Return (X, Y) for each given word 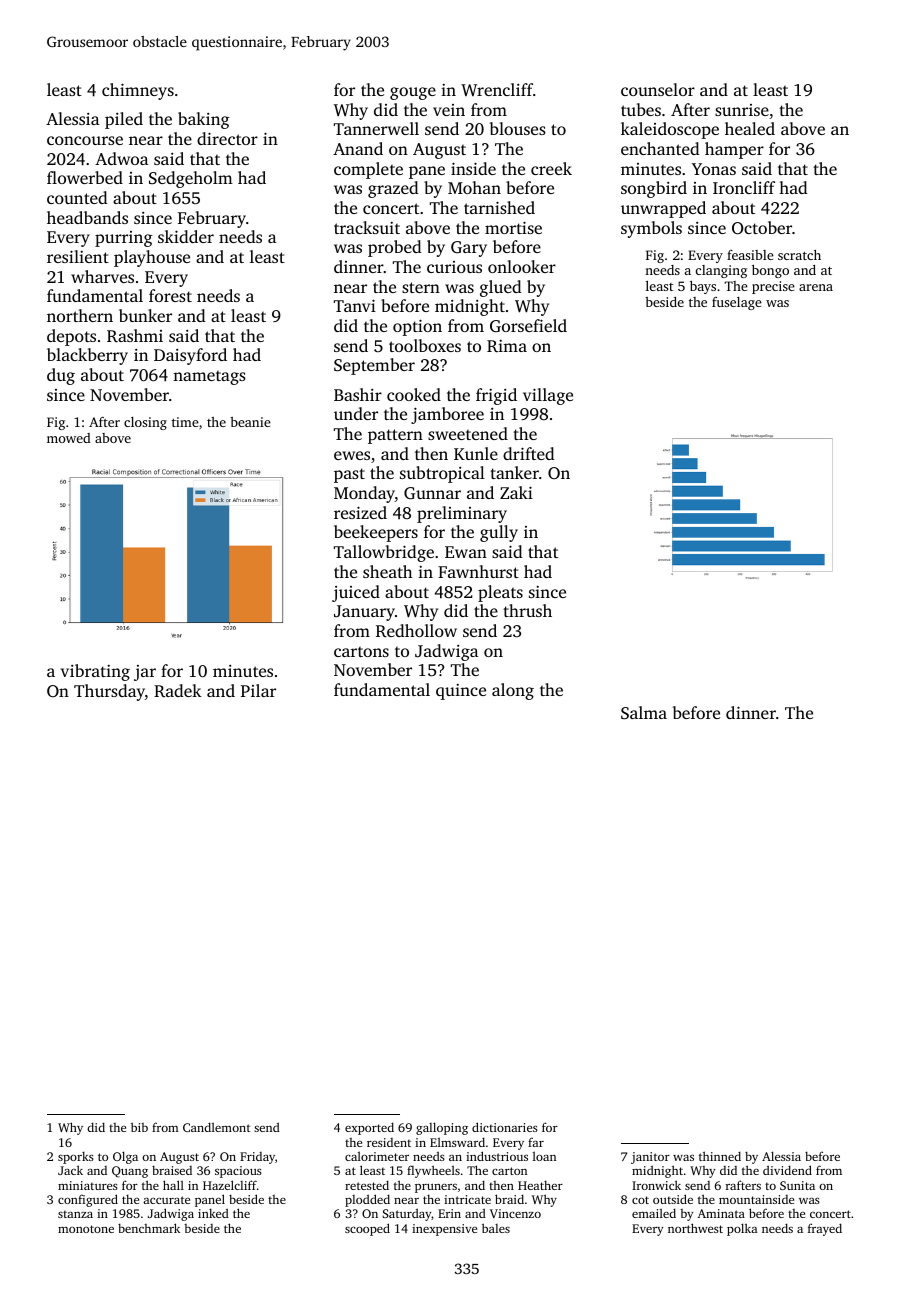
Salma (644, 713)
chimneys (138, 91)
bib (139, 1127)
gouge (413, 93)
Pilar (258, 690)
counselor (658, 89)
